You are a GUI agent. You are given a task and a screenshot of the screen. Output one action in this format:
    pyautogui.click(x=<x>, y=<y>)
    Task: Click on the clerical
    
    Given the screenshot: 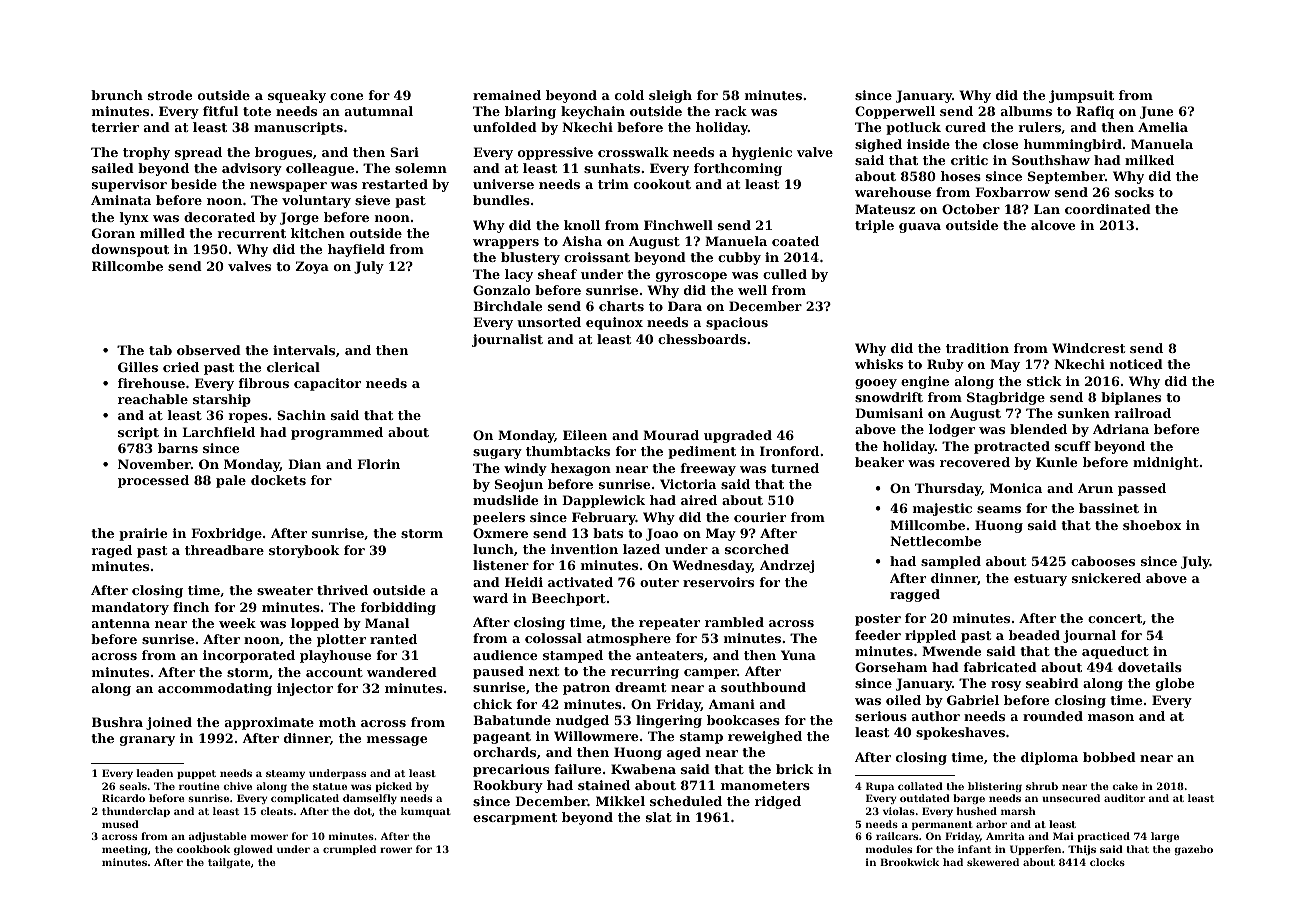 What is the action you would take?
    pyautogui.click(x=293, y=367)
